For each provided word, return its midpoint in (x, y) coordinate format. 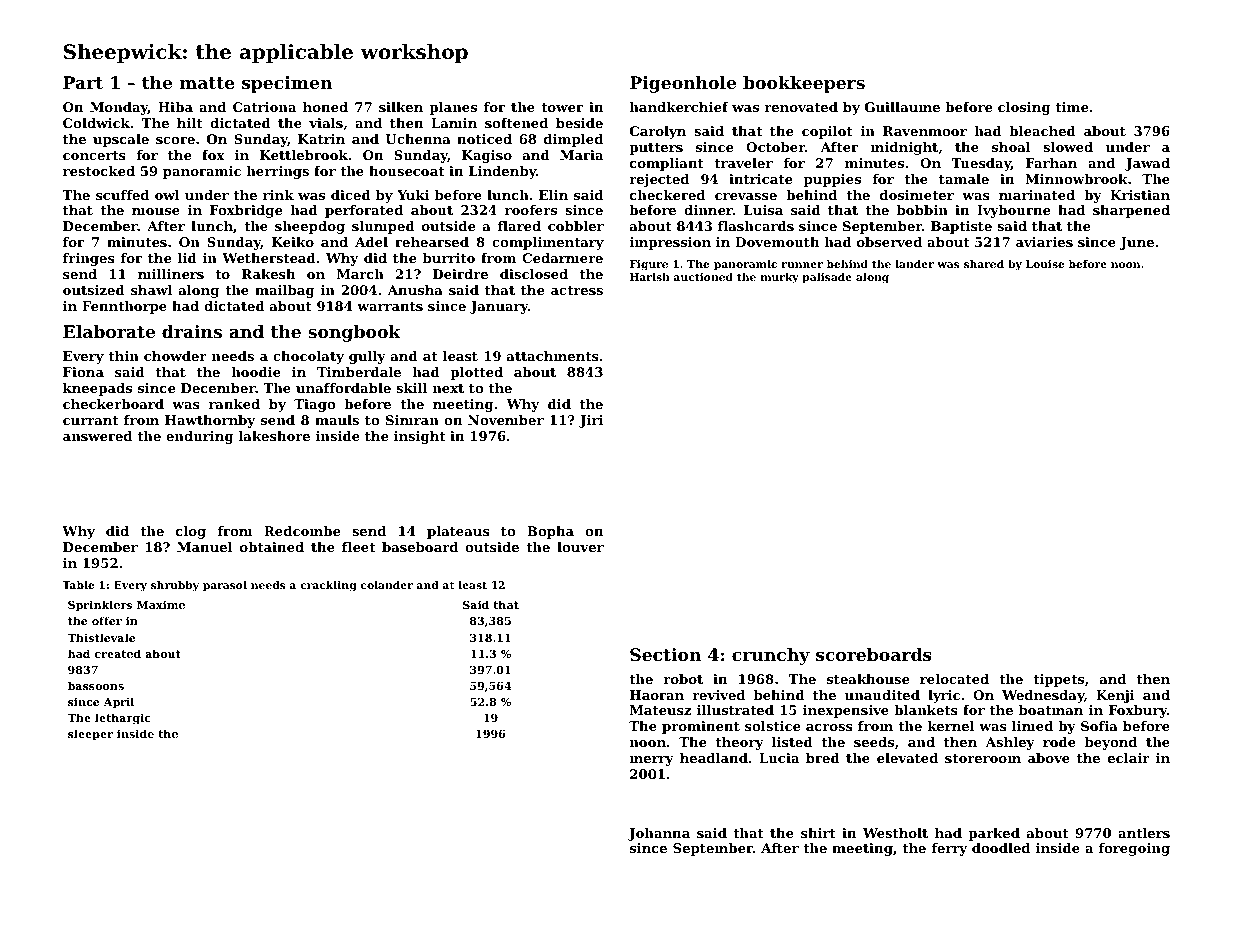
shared (984, 264)
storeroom (983, 758)
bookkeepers (804, 84)
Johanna (659, 834)
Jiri (591, 421)
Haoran (657, 695)
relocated (954, 679)
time (1071, 107)
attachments (553, 356)
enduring (200, 437)
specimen (287, 84)
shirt (818, 833)
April (119, 703)
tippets (1058, 680)
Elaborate (109, 331)
